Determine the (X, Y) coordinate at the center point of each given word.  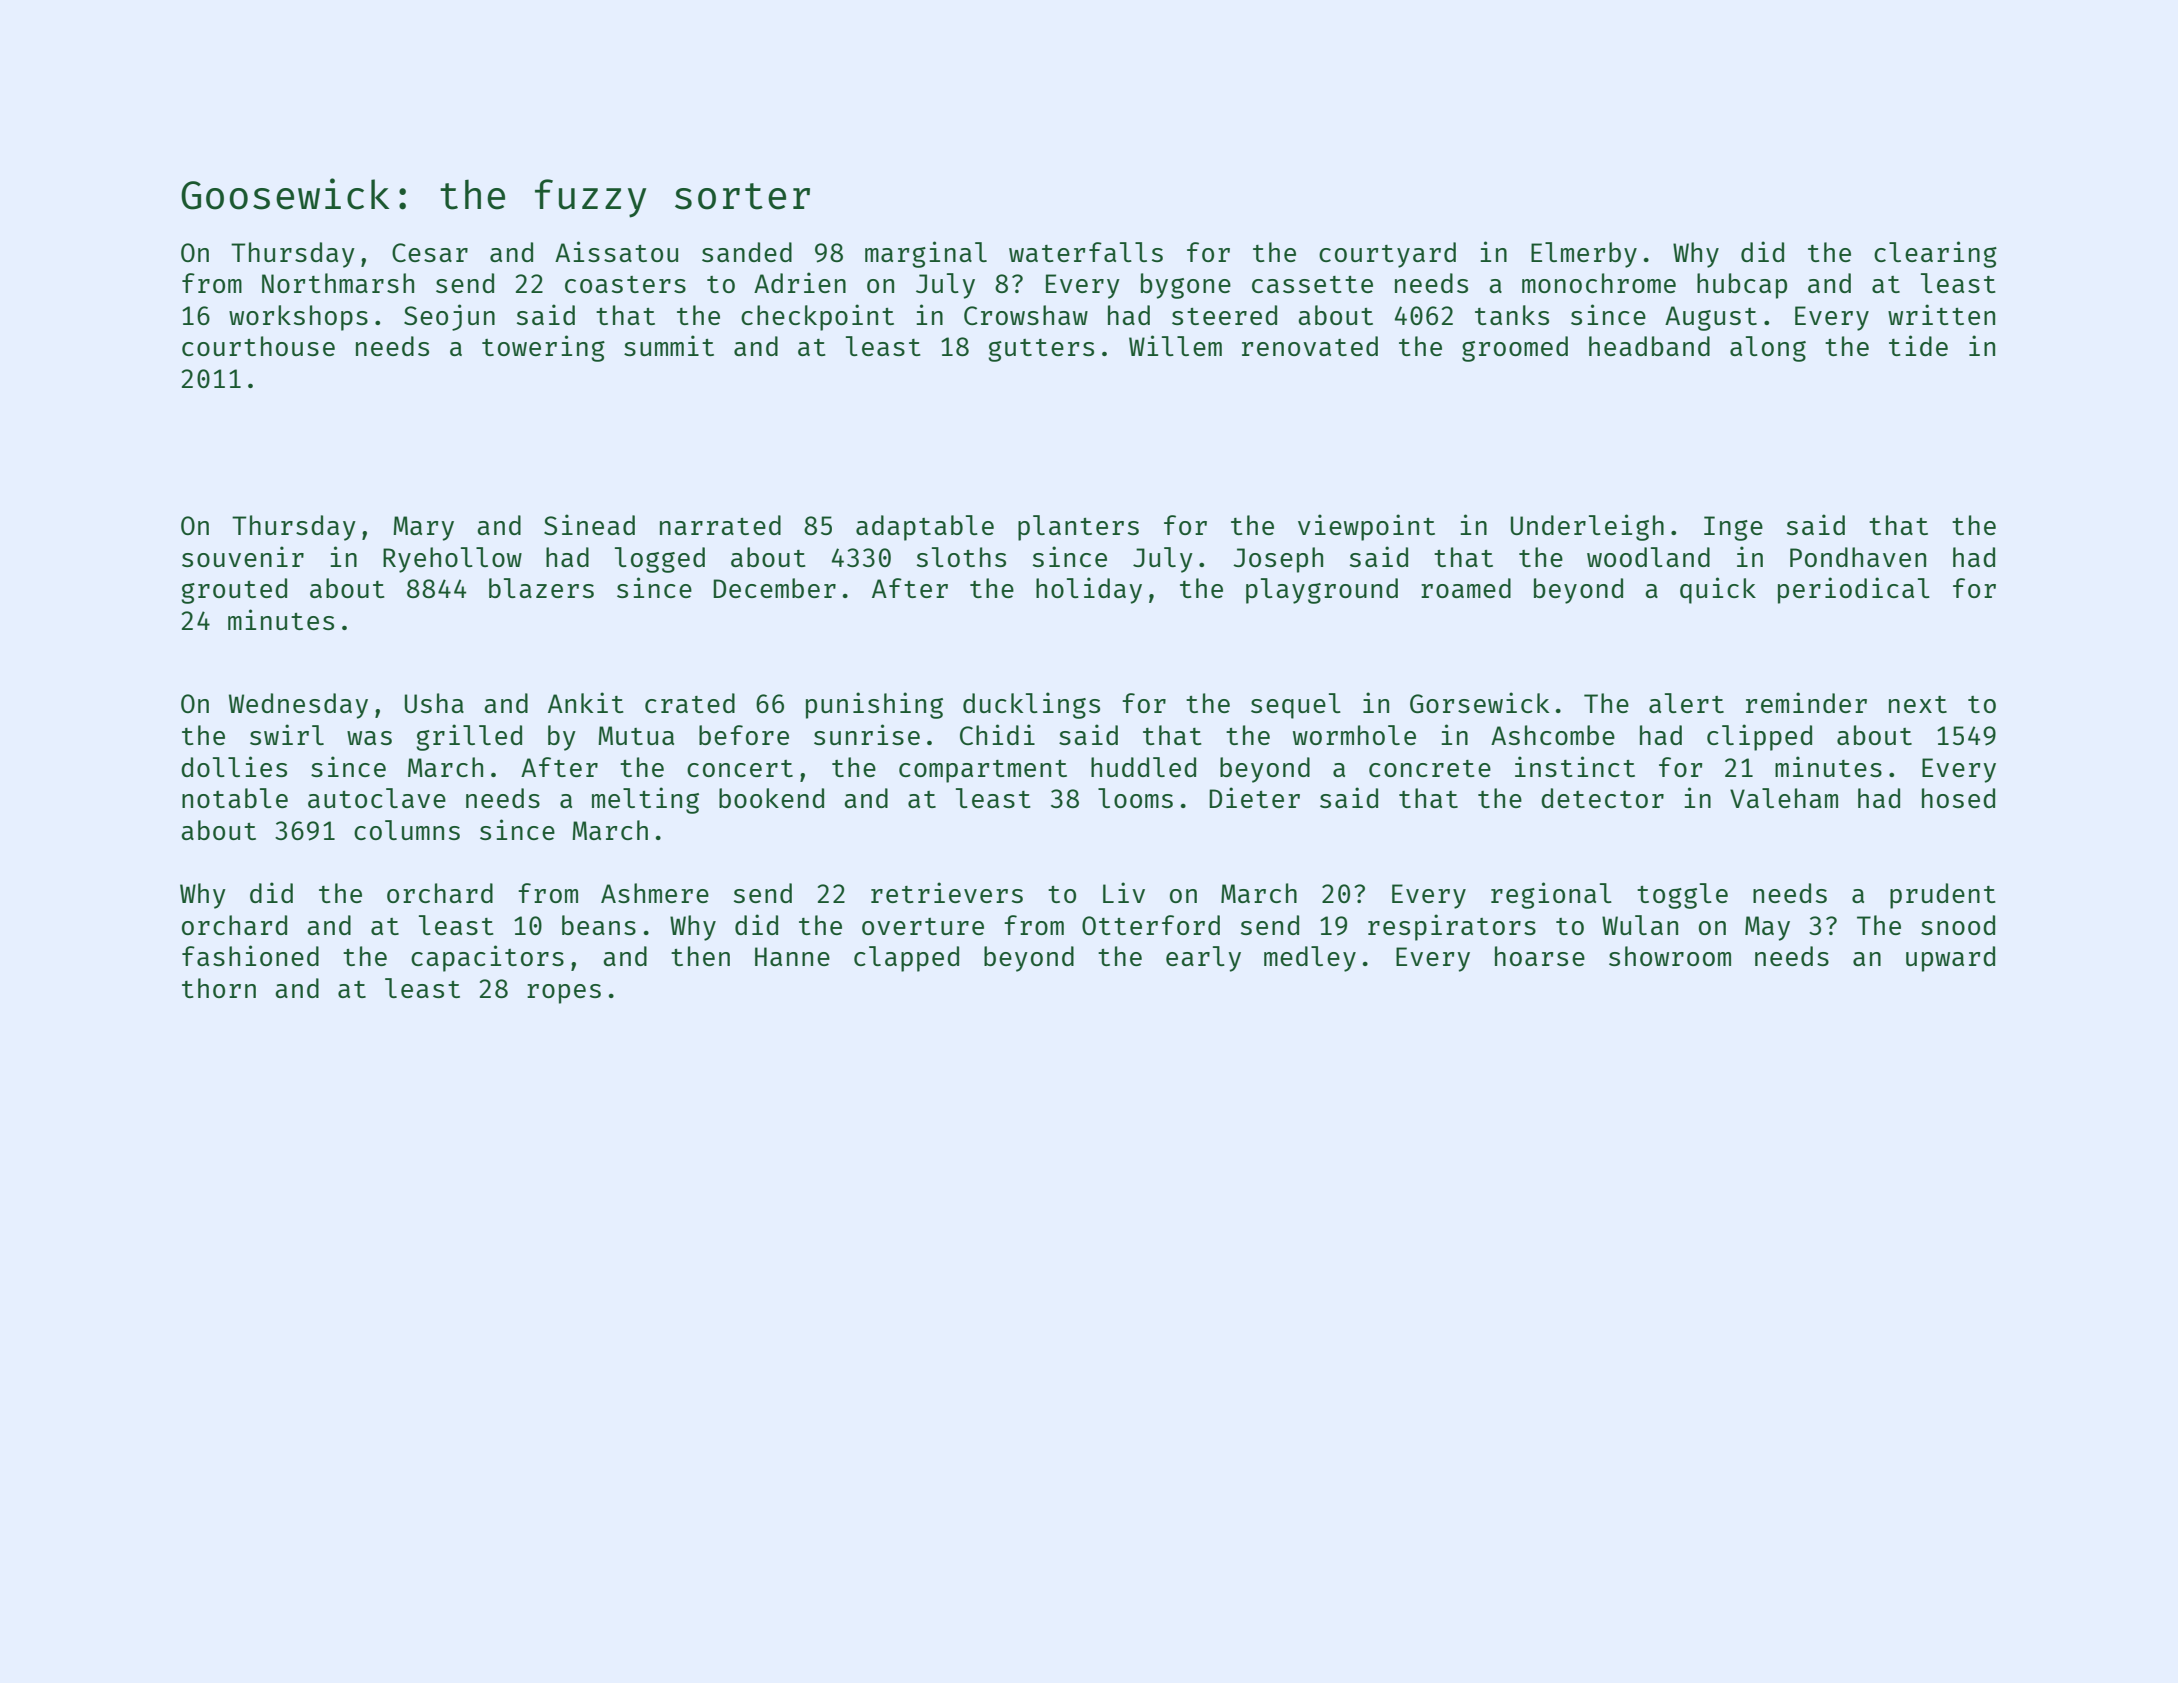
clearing (1935, 254)
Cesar (430, 252)
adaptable (925, 528)
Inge (1733, 528)
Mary (423, 528)
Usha (434, 703)
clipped (1759, 737)
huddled (1143, 767)
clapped (906, 959)
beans (599, 925)
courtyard (1387, 255)
